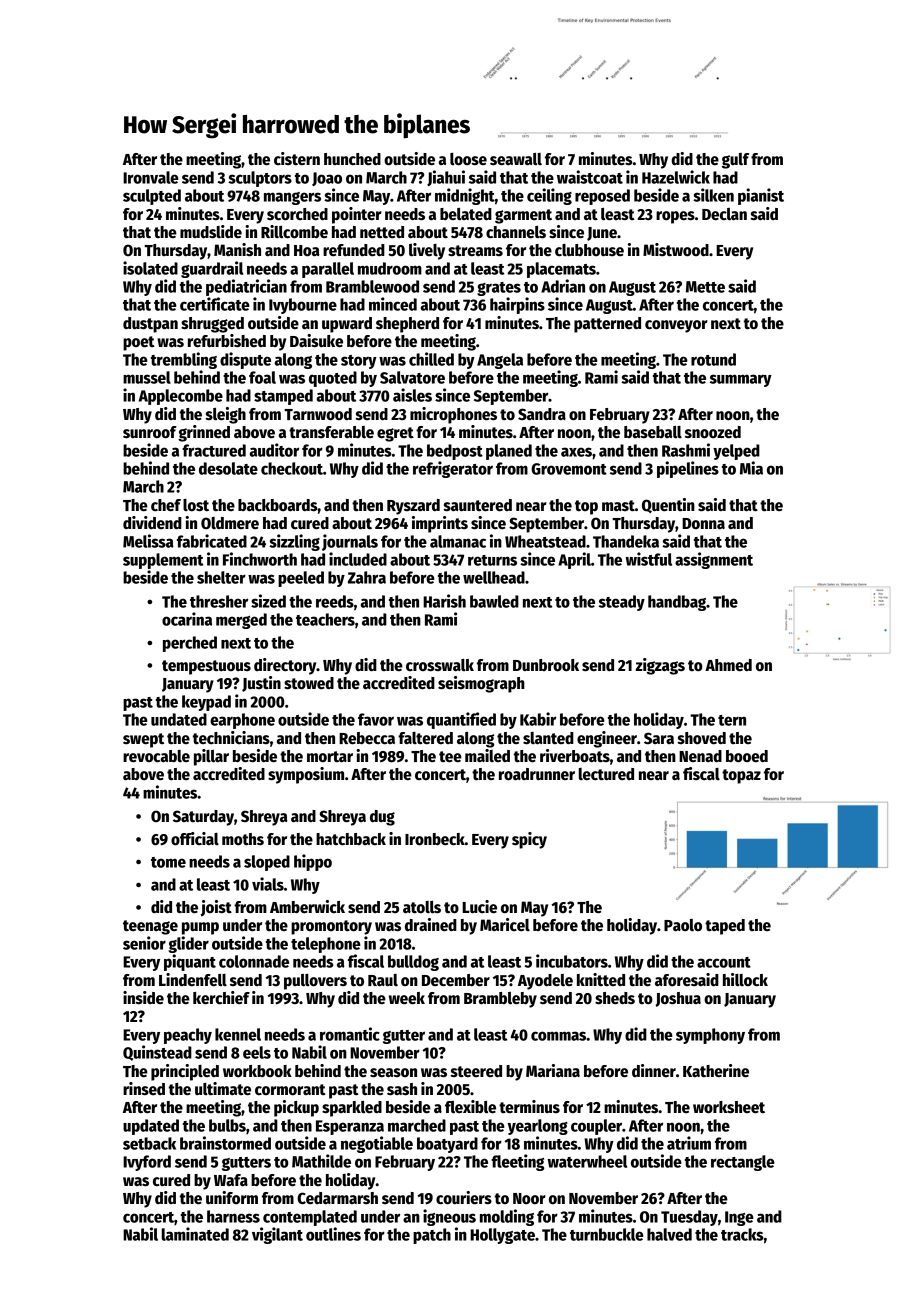 The image size is (908, 1316). Describe the element at coordinates (150, 432) in the screenshot. I see `sunroof` at that location.
